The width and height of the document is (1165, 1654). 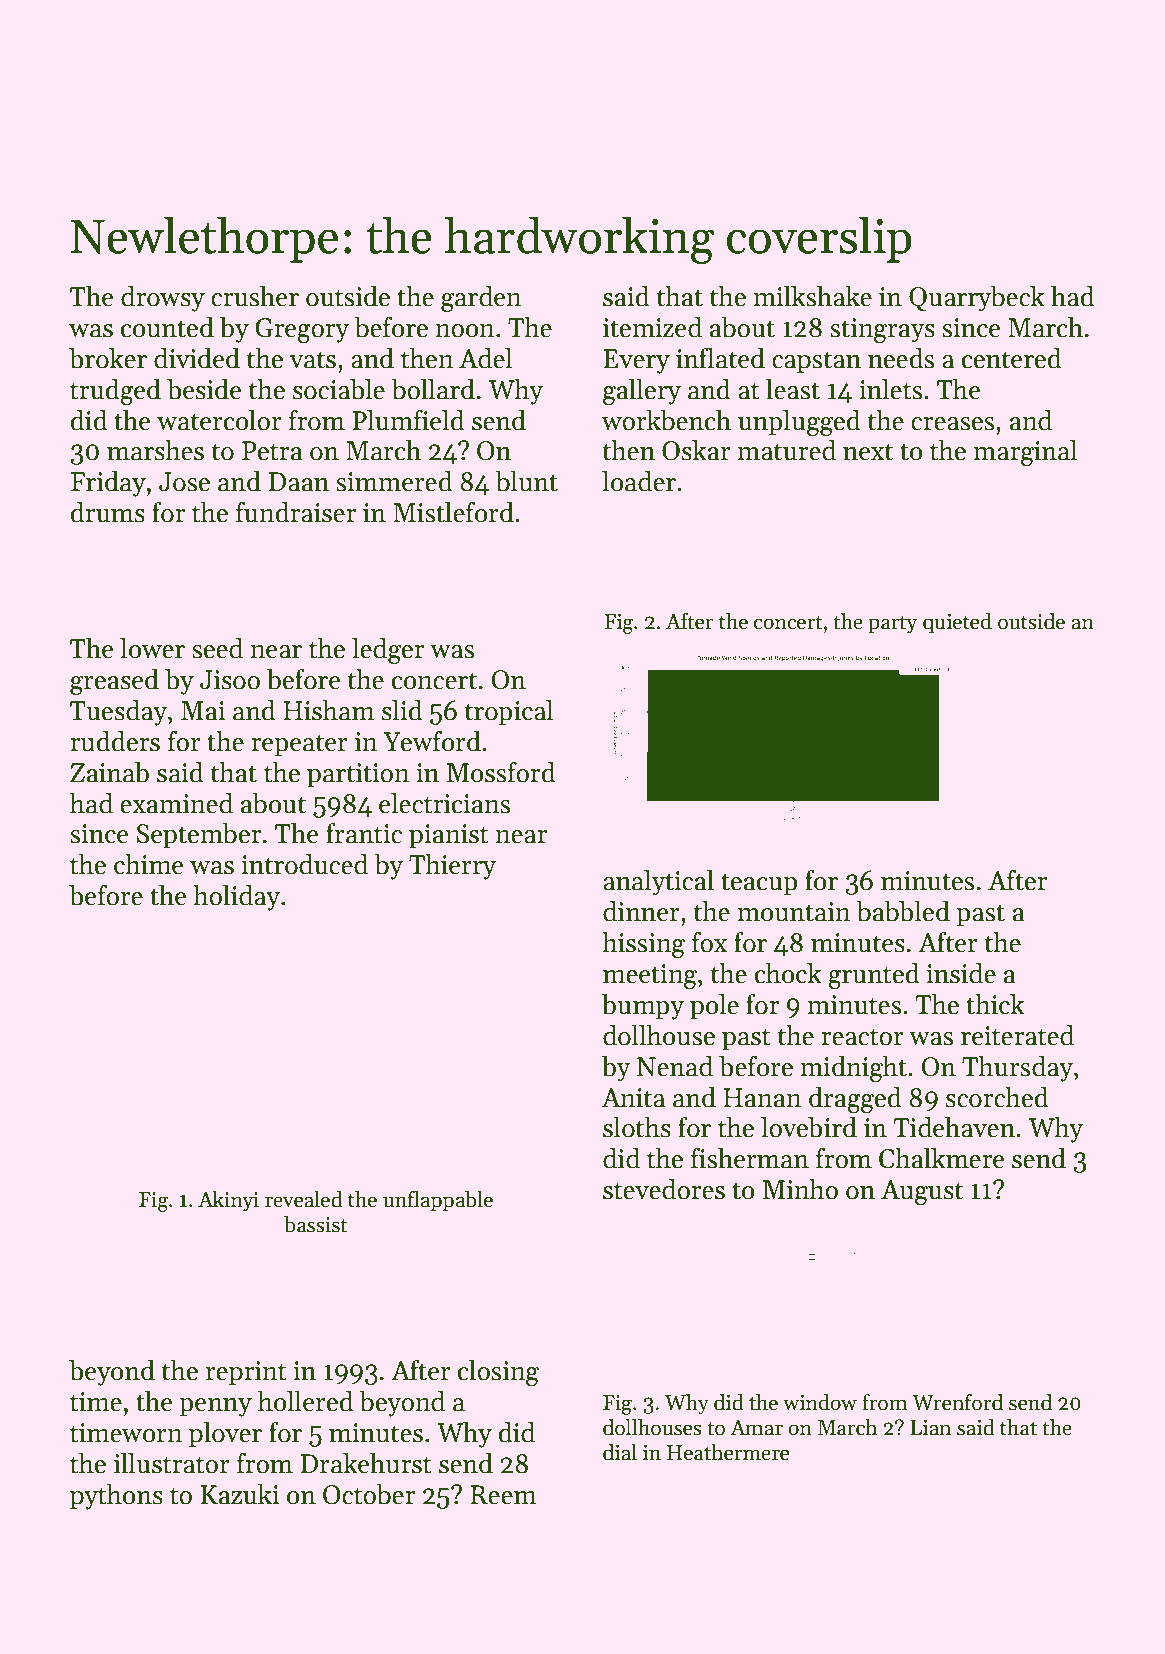 I want to click on grunted, so click(x=874, y=976).
